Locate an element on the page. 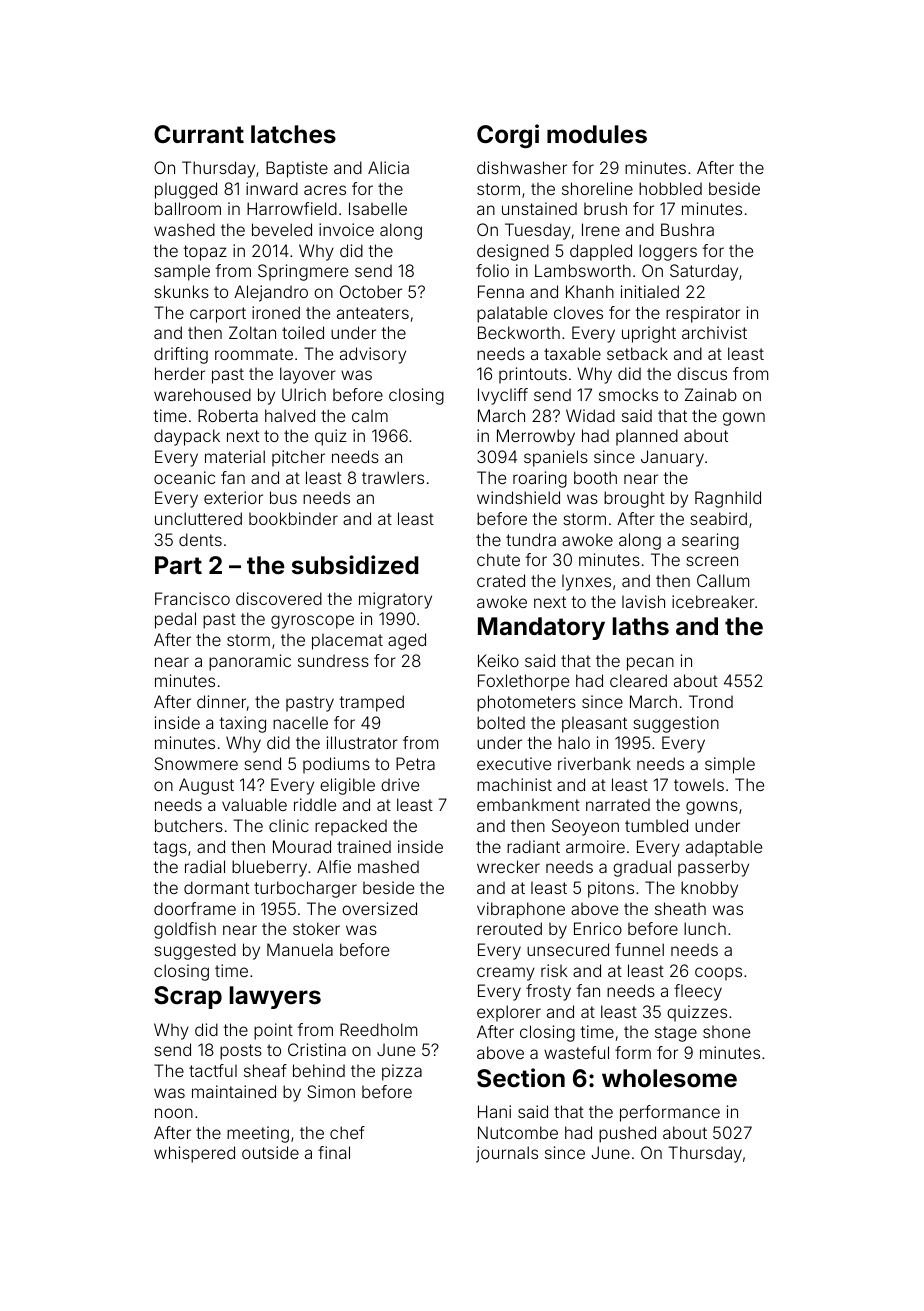  tumbled is located at coordinates (656, 825).
